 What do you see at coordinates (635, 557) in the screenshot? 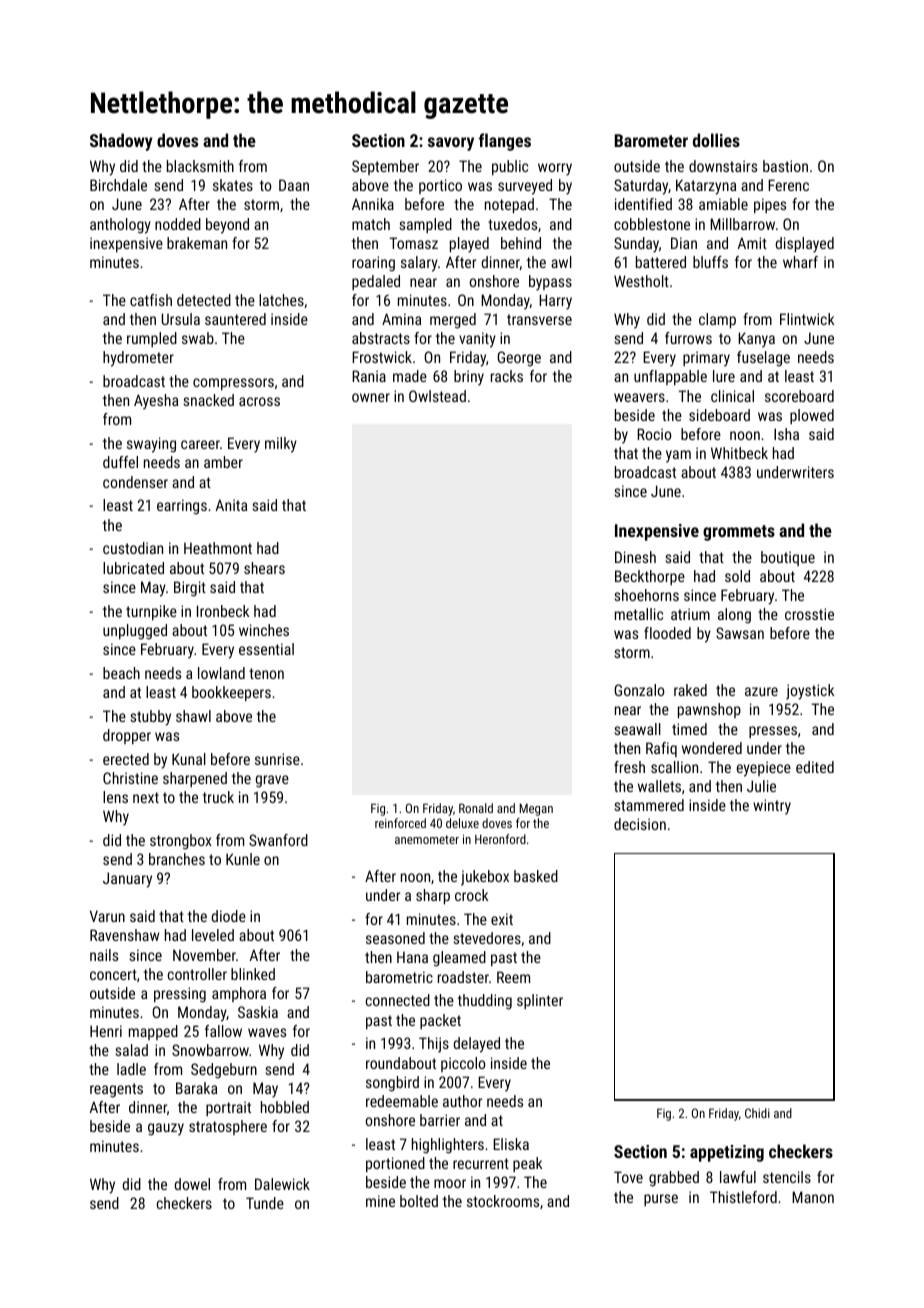
I see `Dinesh` at bounding box center [635, 557].
